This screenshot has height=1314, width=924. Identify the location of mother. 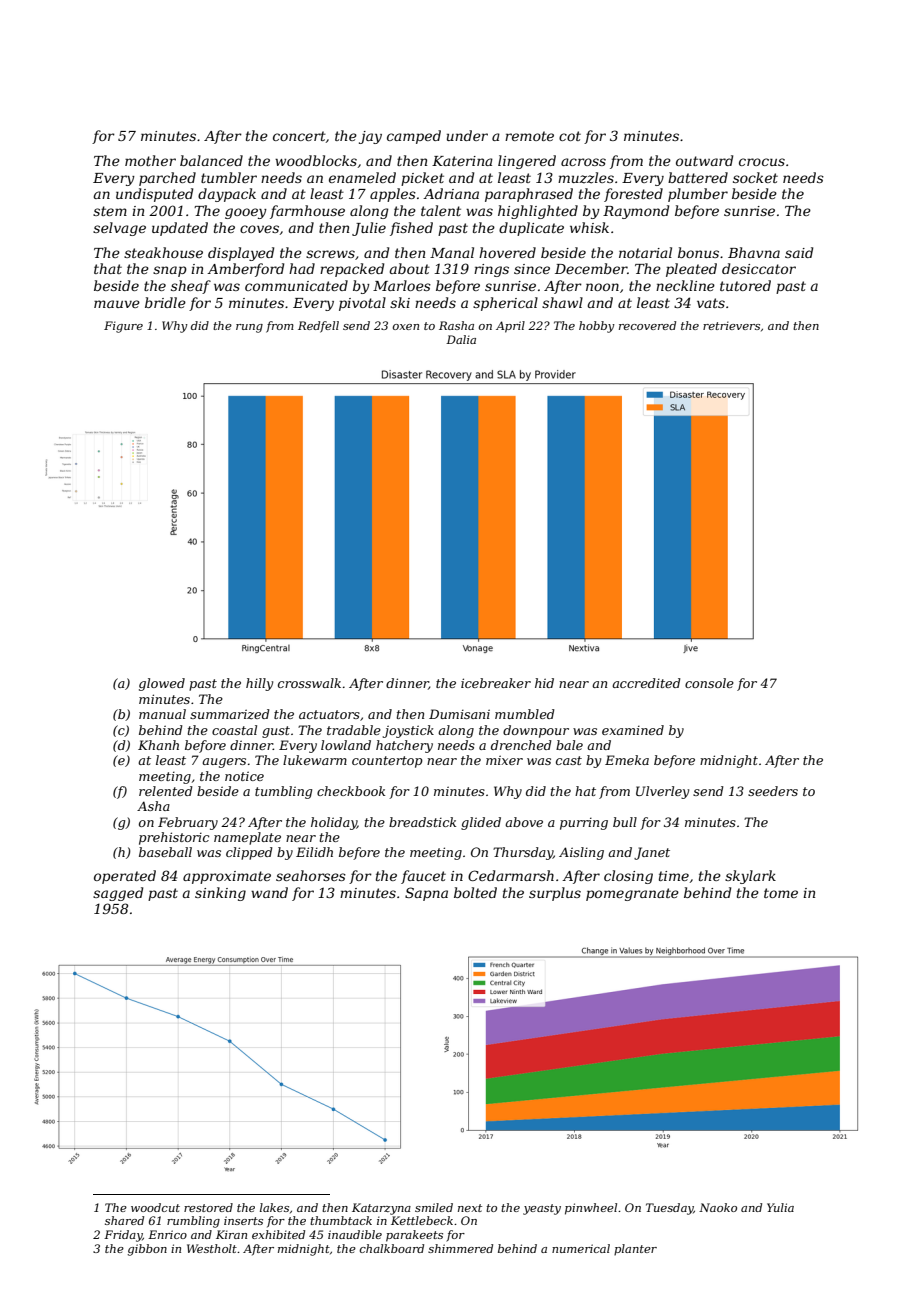
(150, 160).
